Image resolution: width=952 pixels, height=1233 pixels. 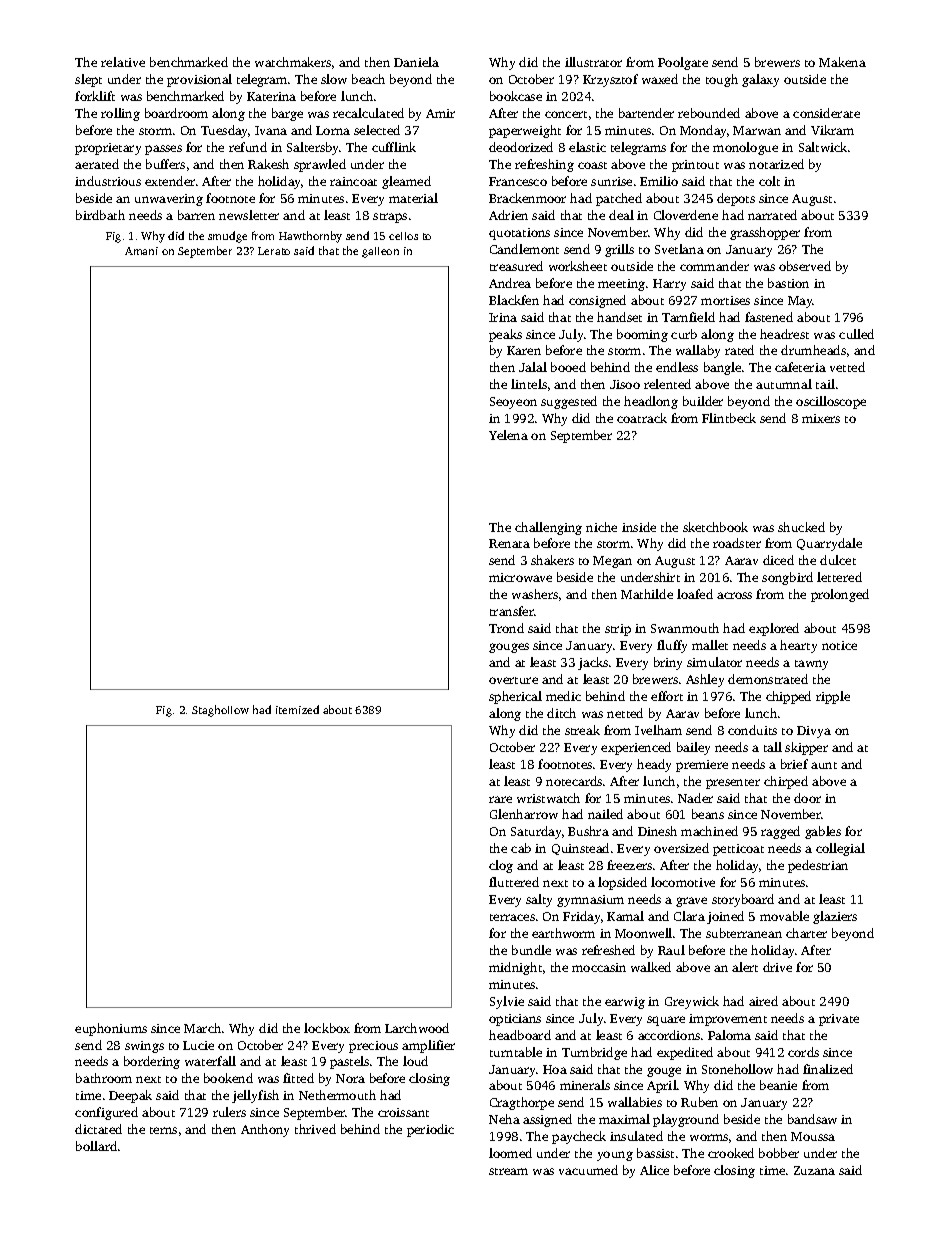 What do you see at coordinates (293, 62) in the screenshot?
I see `watchmakers` at bounding box center [293, 62].
